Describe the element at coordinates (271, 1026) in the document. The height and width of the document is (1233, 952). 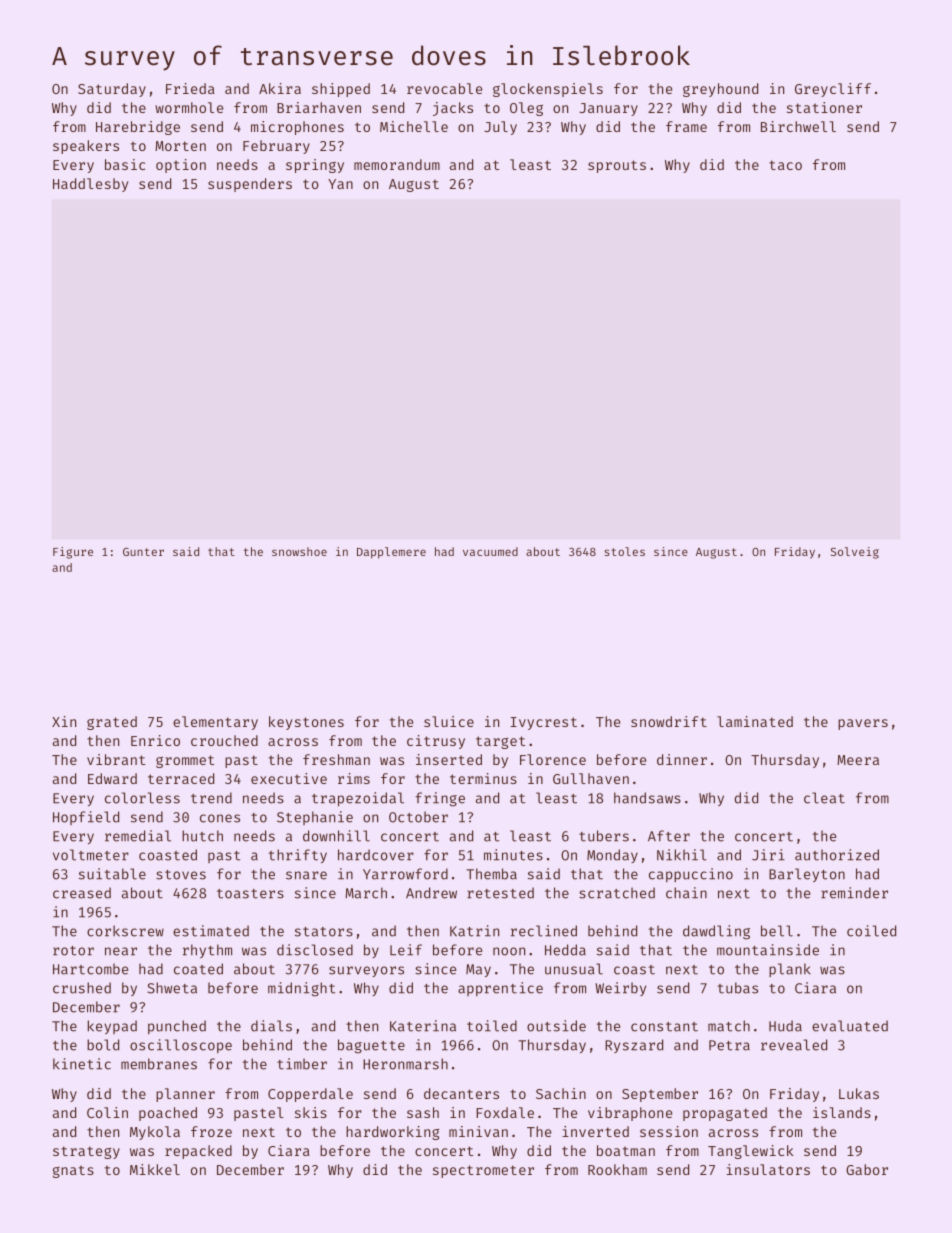
I see `dials` at that location.
